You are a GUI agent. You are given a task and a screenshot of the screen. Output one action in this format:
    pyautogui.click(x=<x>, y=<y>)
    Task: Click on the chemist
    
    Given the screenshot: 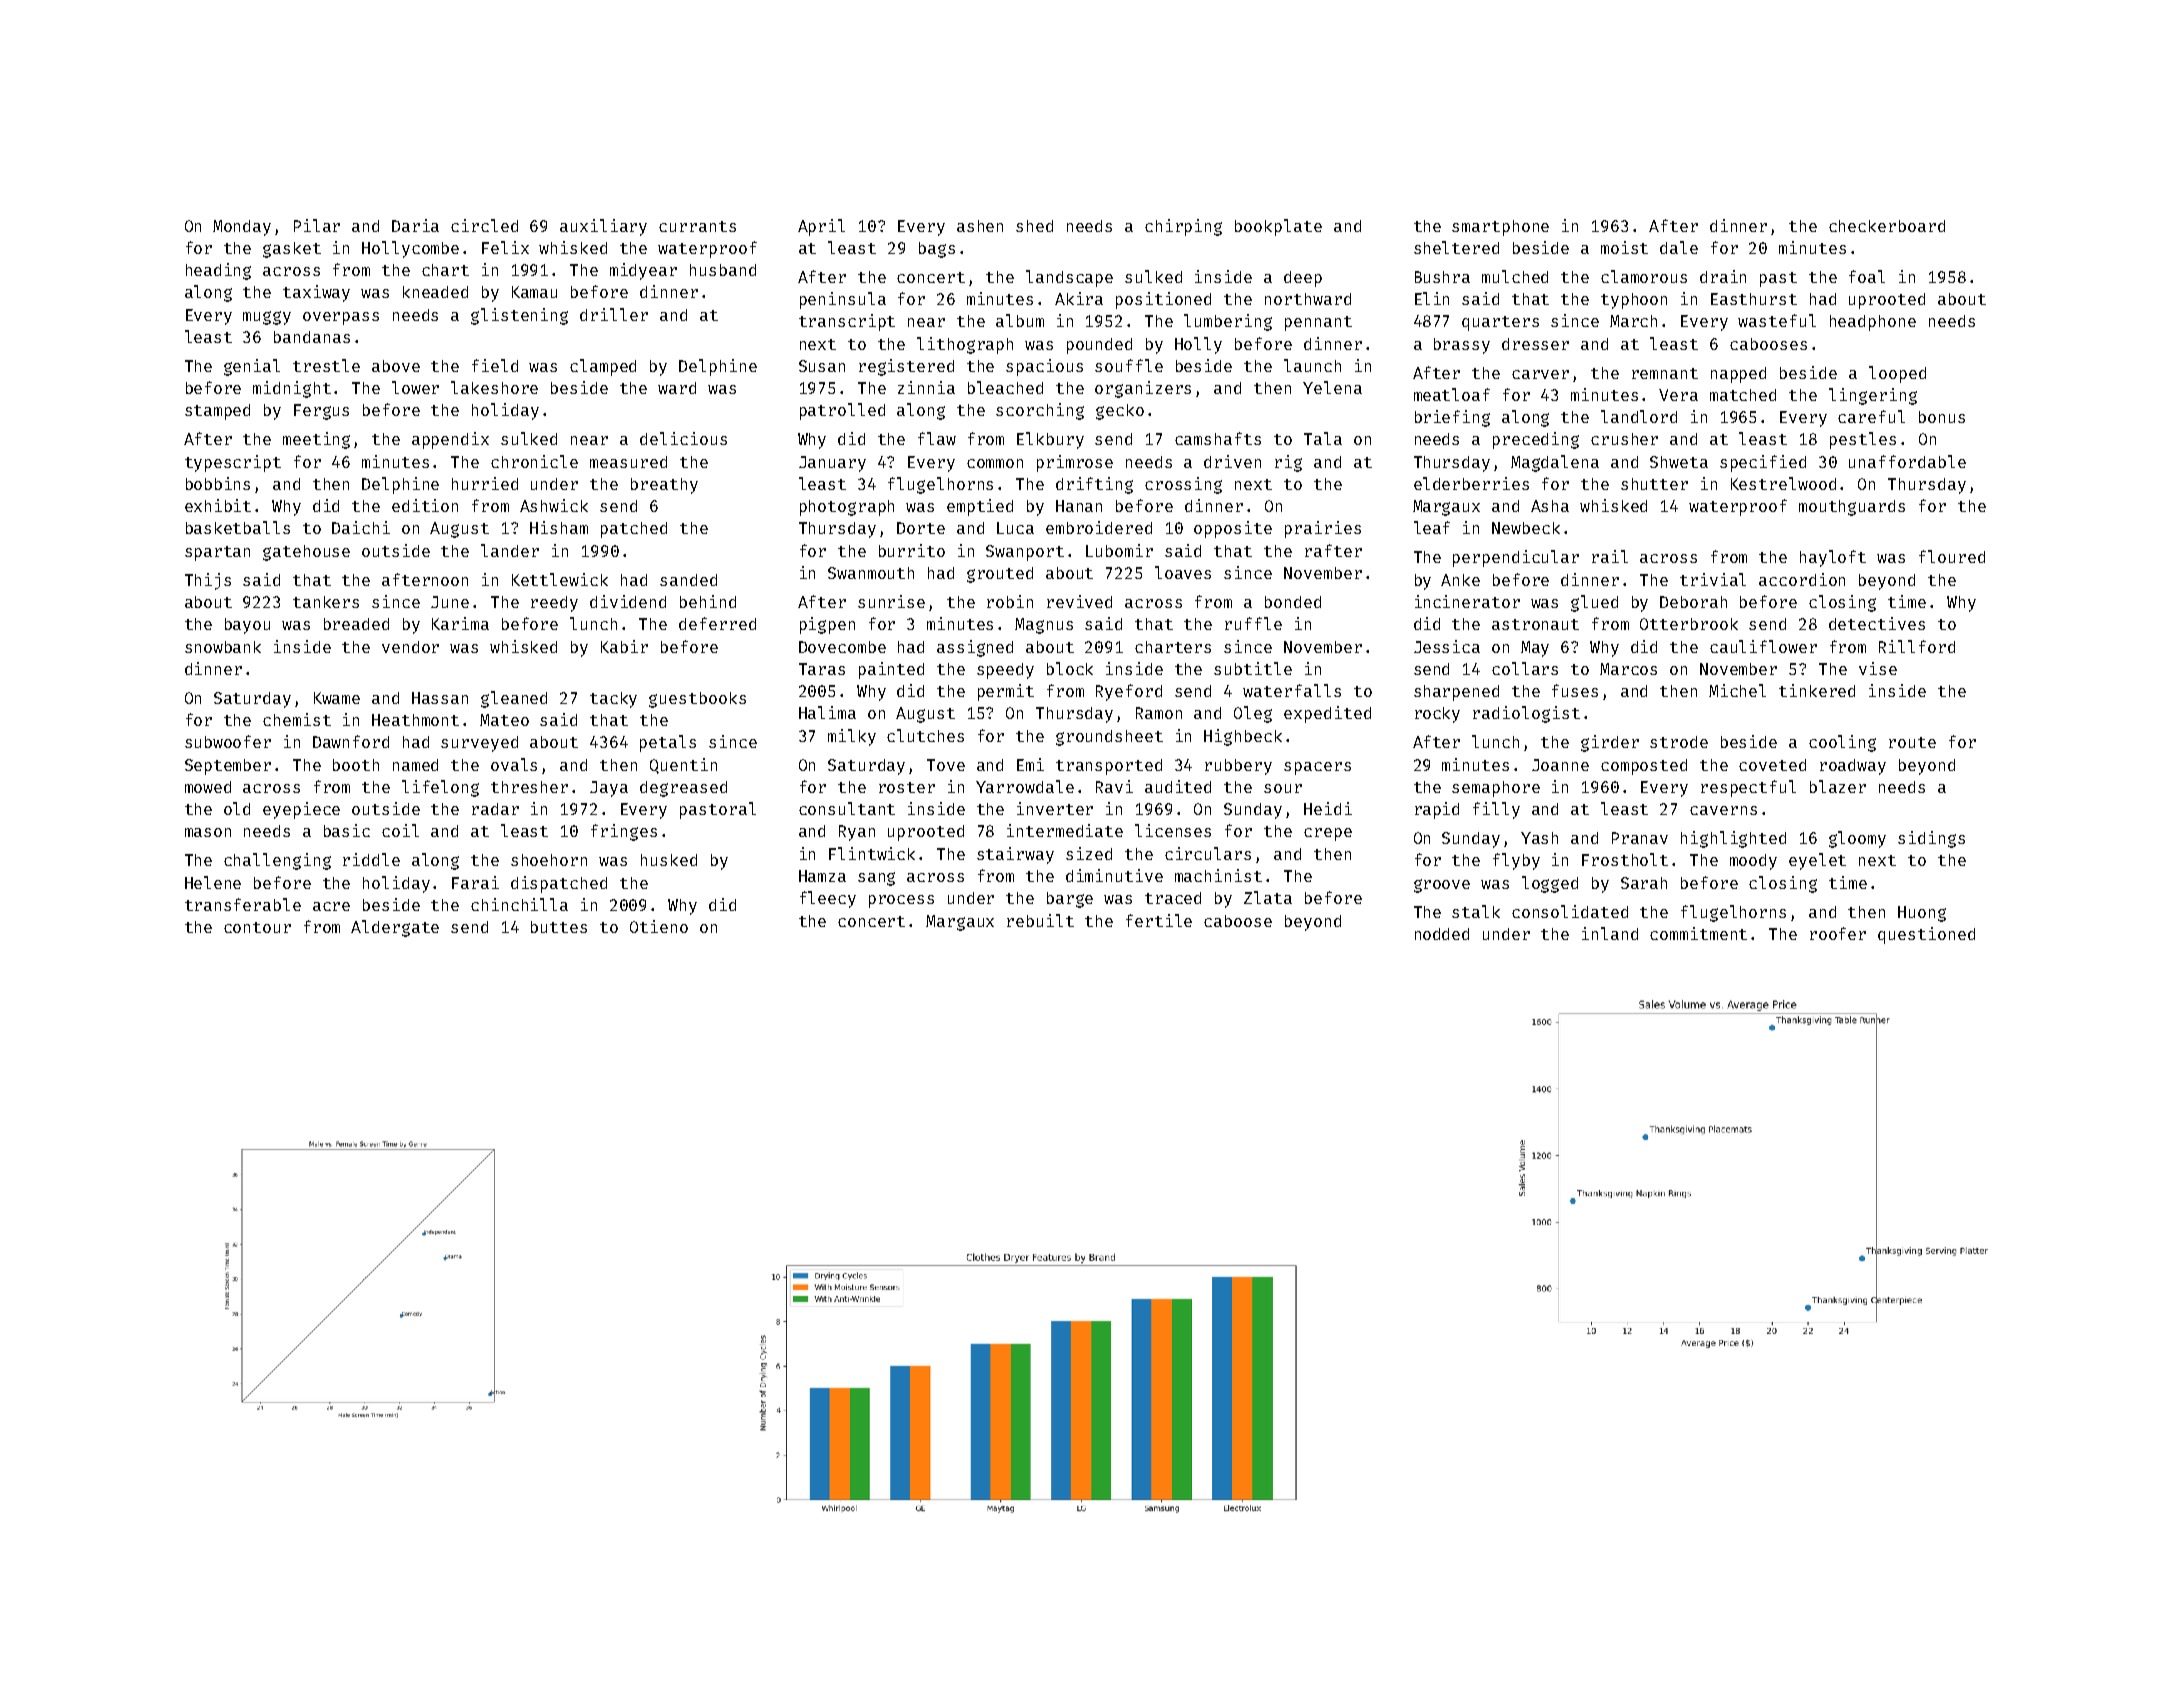 What is the action you would take?
    pyautogui.click(x=297, y=719)
